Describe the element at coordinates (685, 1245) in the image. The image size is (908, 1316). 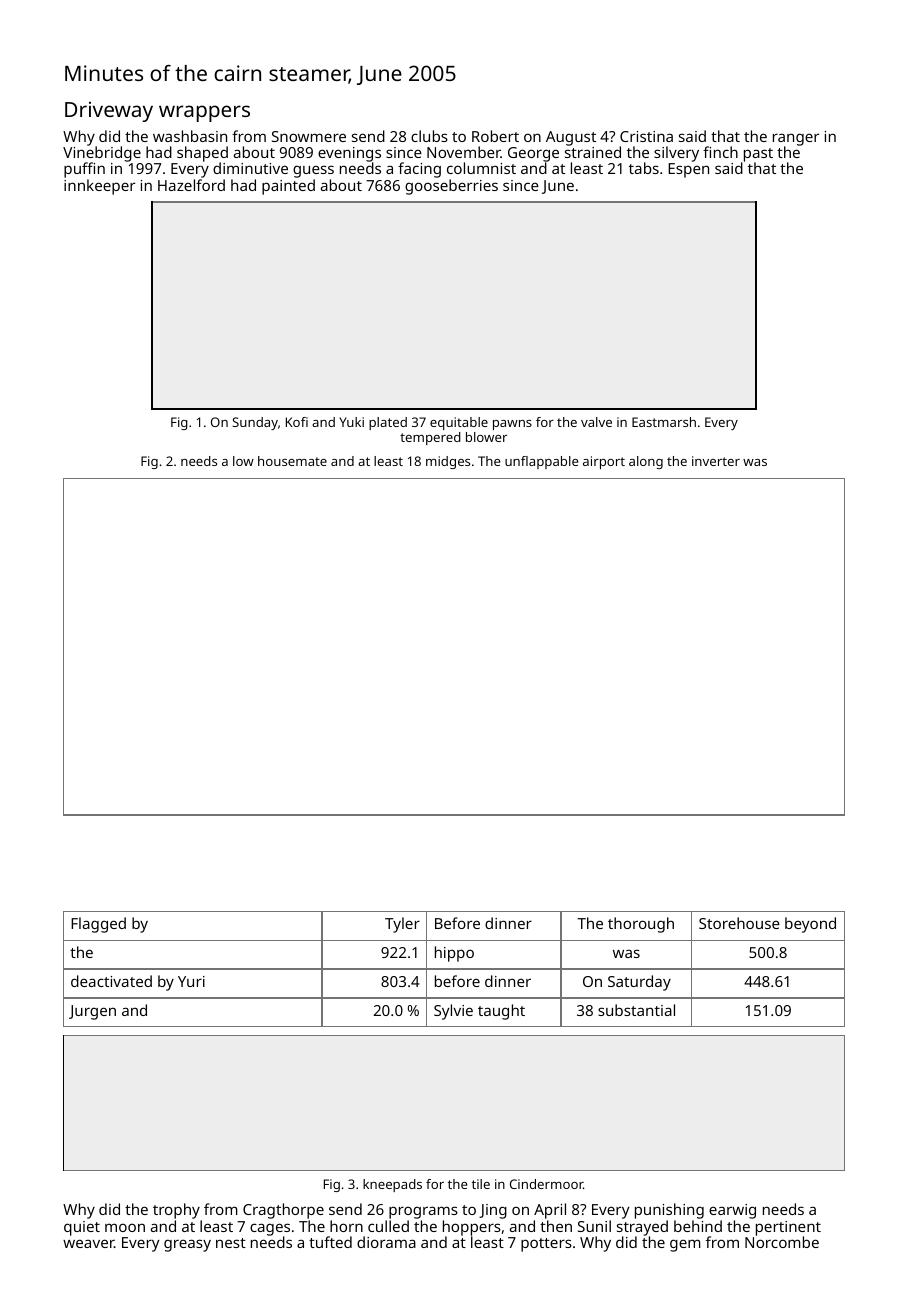
I see `gem` at that location.
